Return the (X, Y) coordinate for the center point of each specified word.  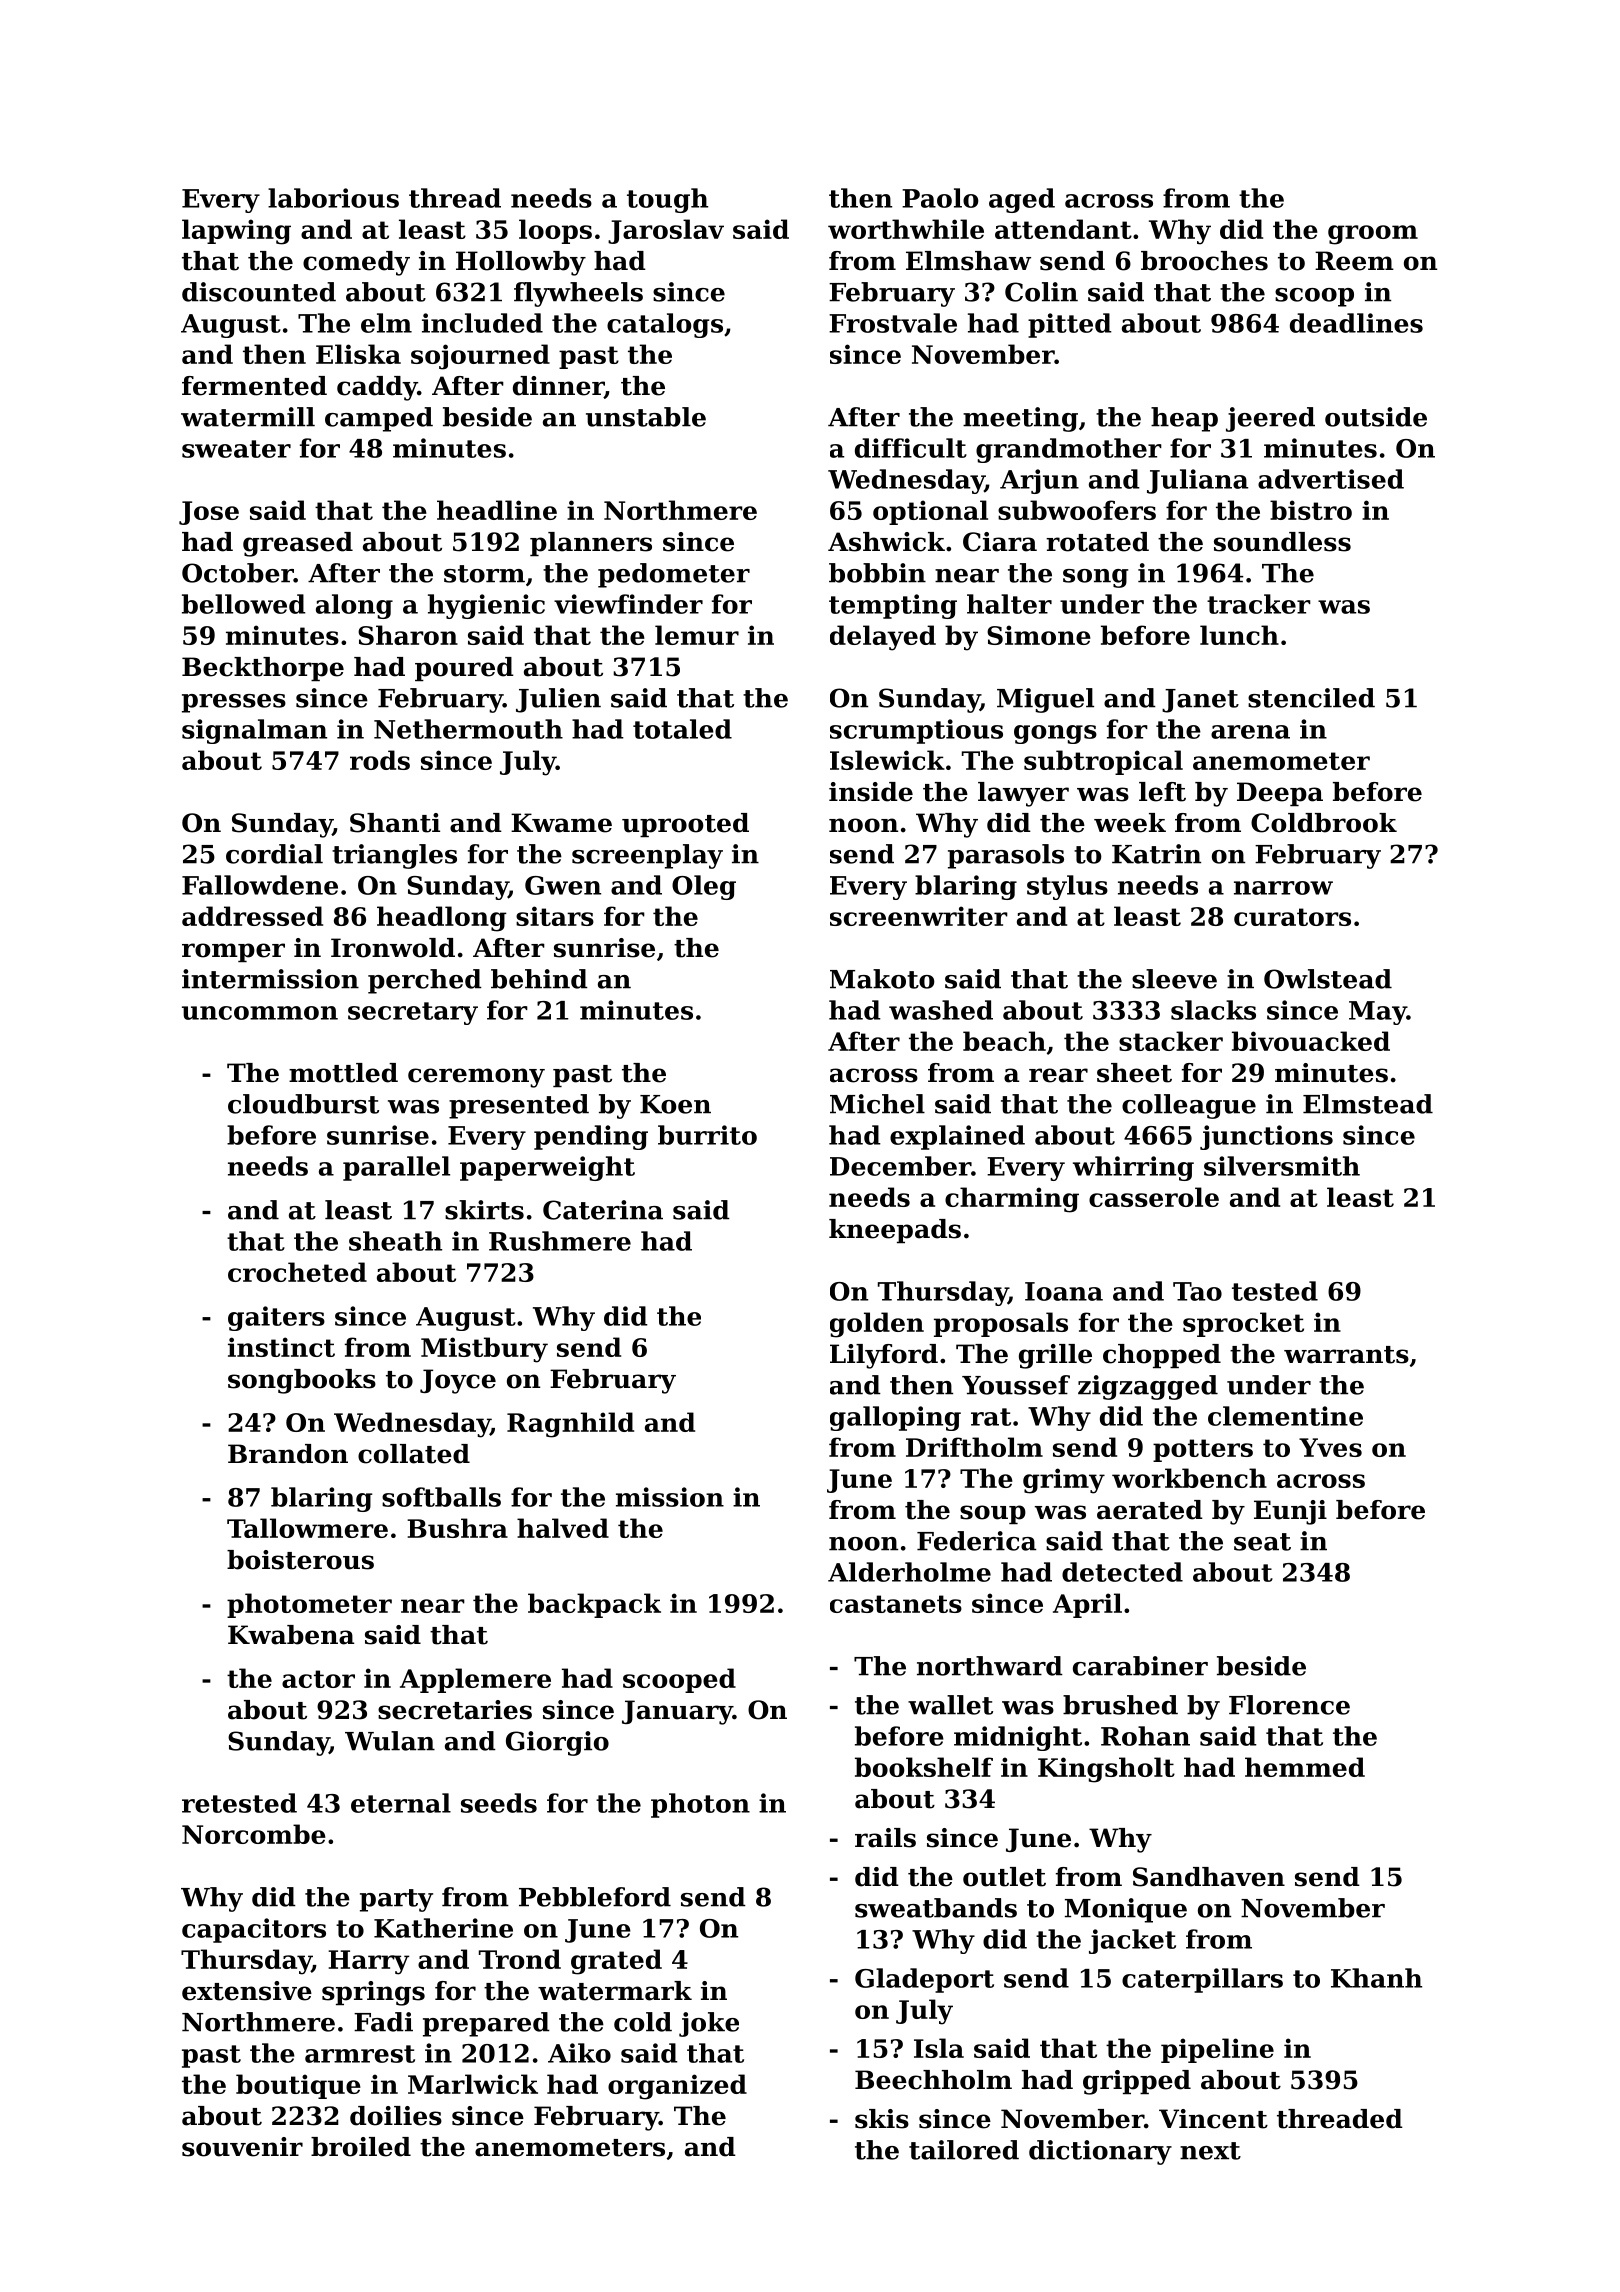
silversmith (1282, 1166)
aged (1022, 200)
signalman (254, 731)
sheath (395, 1241)
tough (667, 200)
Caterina (603, 1210)
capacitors (254, 1930)
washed (941, 1010)
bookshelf (924, 1767)
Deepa (1280, 794)
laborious (333, 198)
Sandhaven (1209, 1877)
